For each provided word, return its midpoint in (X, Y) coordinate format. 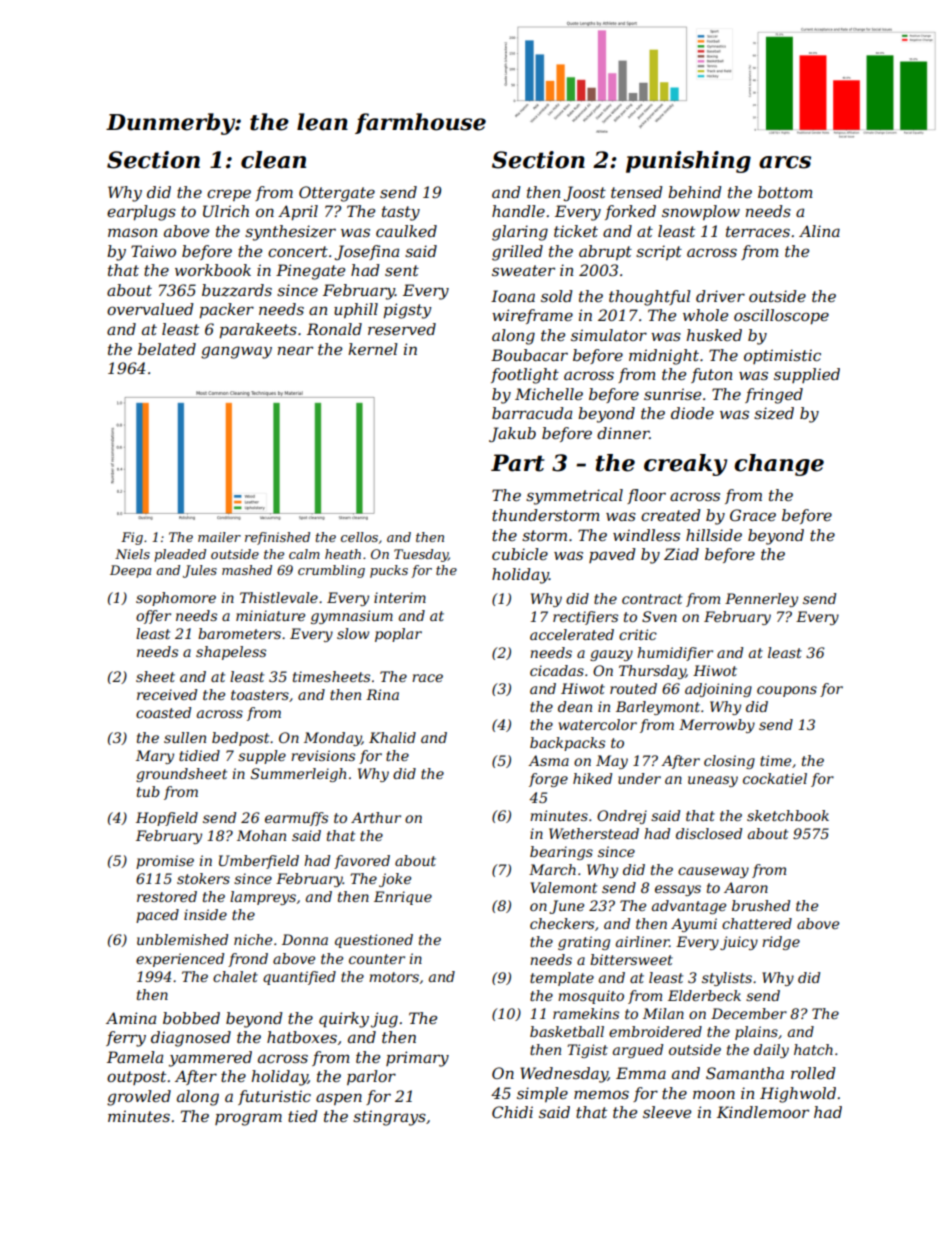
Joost (585, 193)
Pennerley (761, 600)
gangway (236, 352)
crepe (229, 195)
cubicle (520, 554)
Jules (200, 571)
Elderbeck (704, 995)
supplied (807, 375)
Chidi (512, 1112)
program (248, 1119)
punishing (688, 162)
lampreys (263, 898)
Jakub (512, 434)
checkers (562, 923)
